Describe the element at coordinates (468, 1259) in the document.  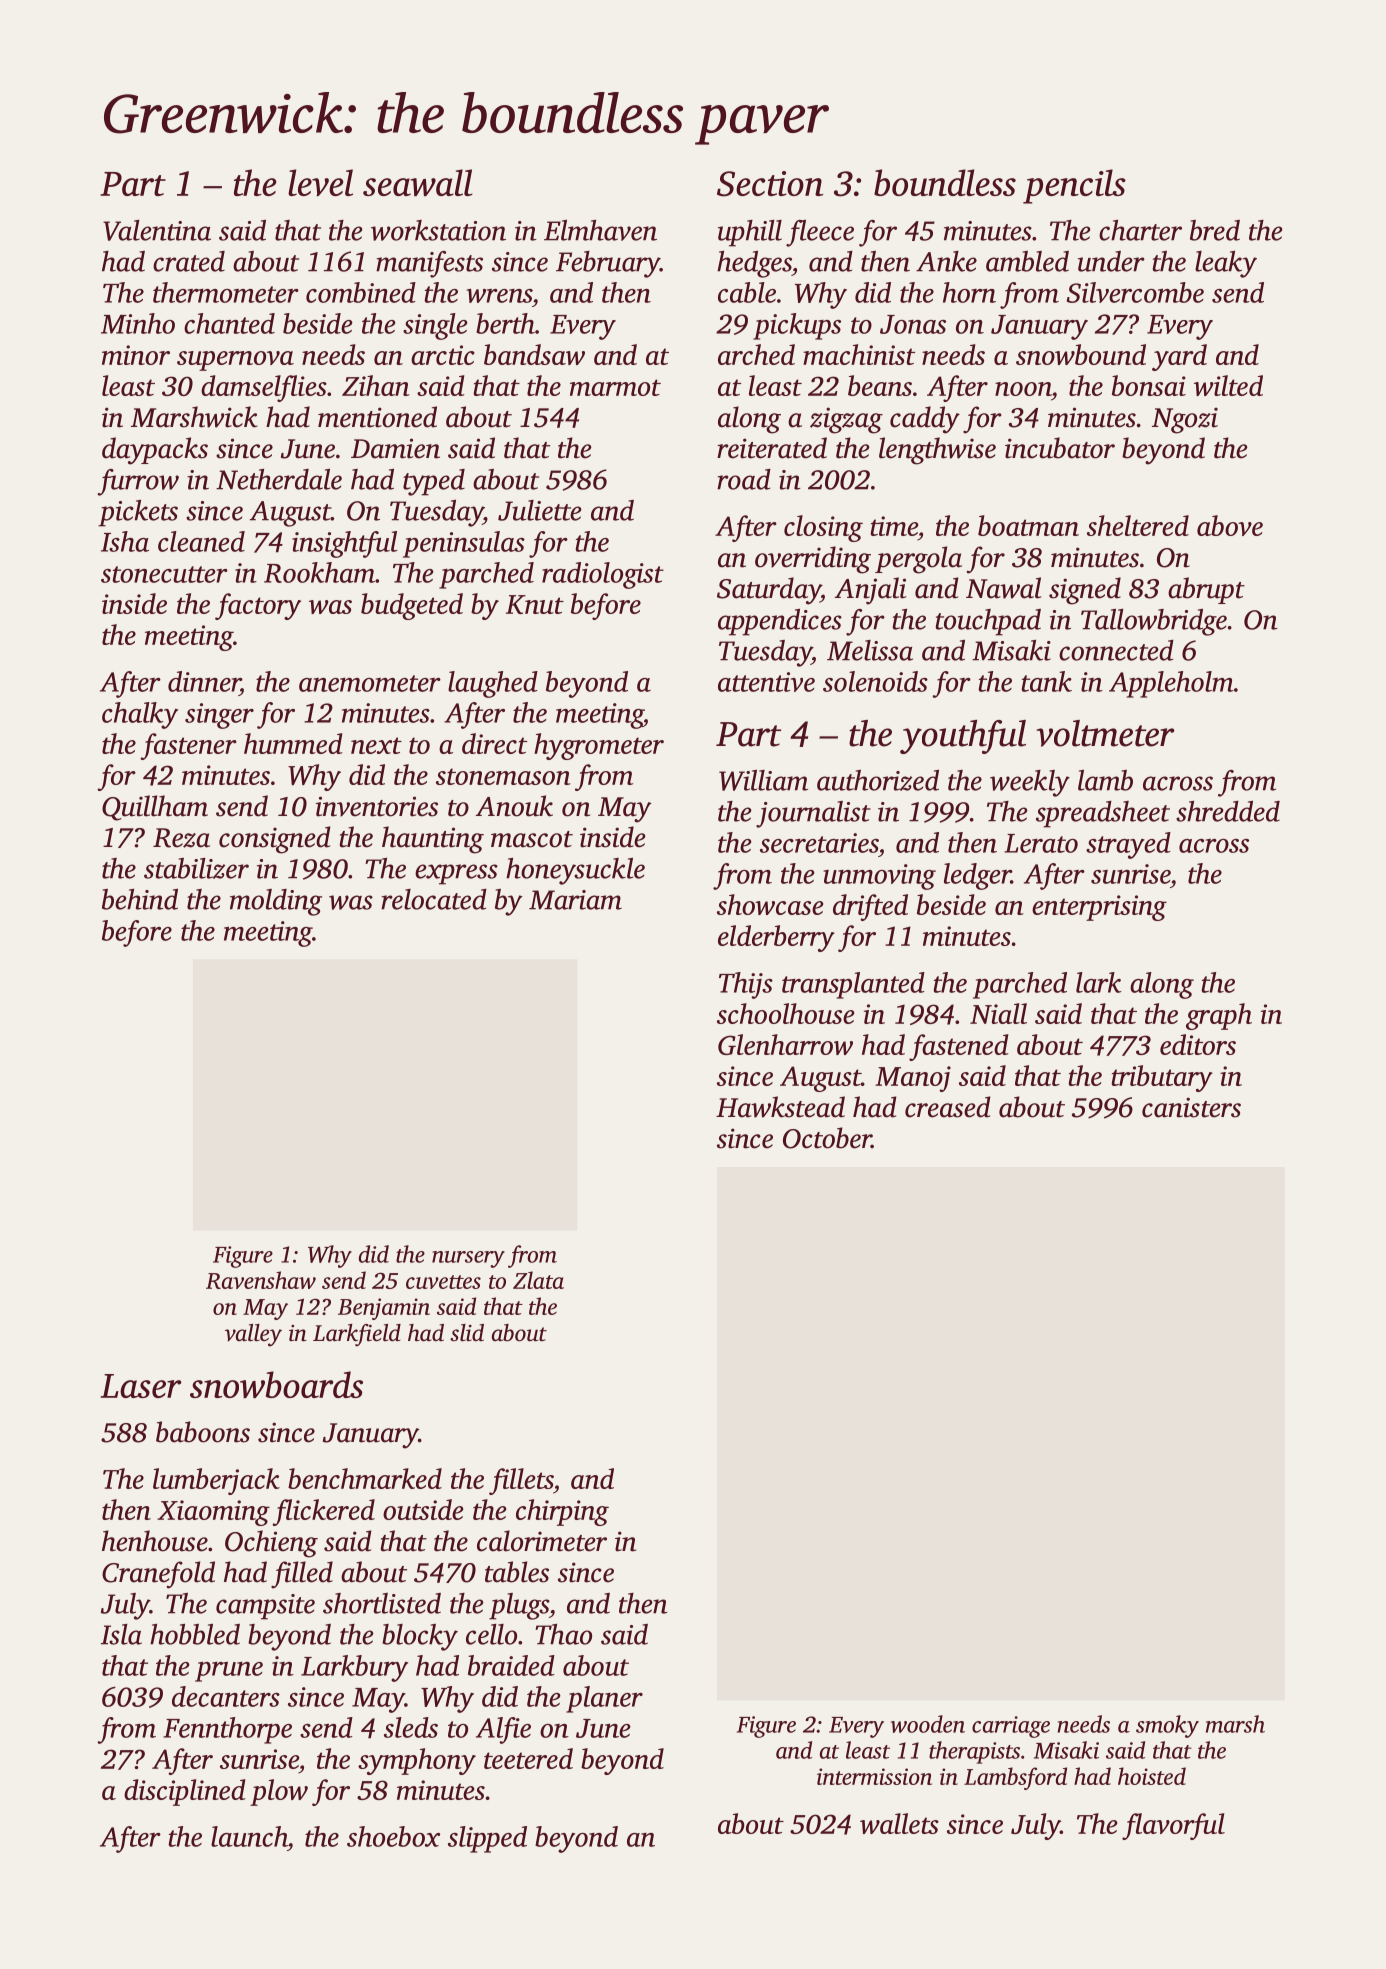
I see `nursery` at that location.
